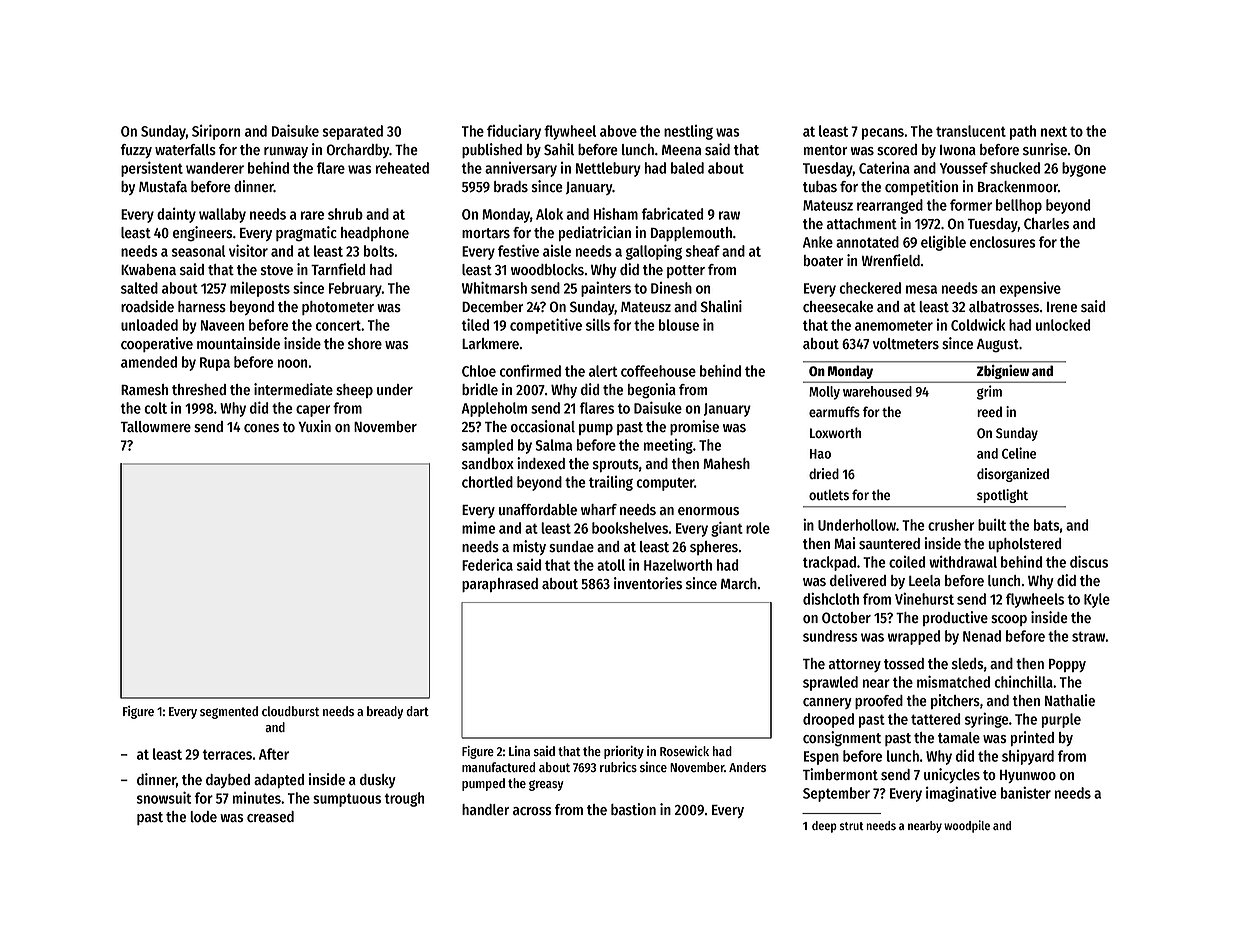 This page has height=952, width=1233. What do you see at coordinates (694, 427) in the page?
I see `promise` at bounding box center [694, 427].
